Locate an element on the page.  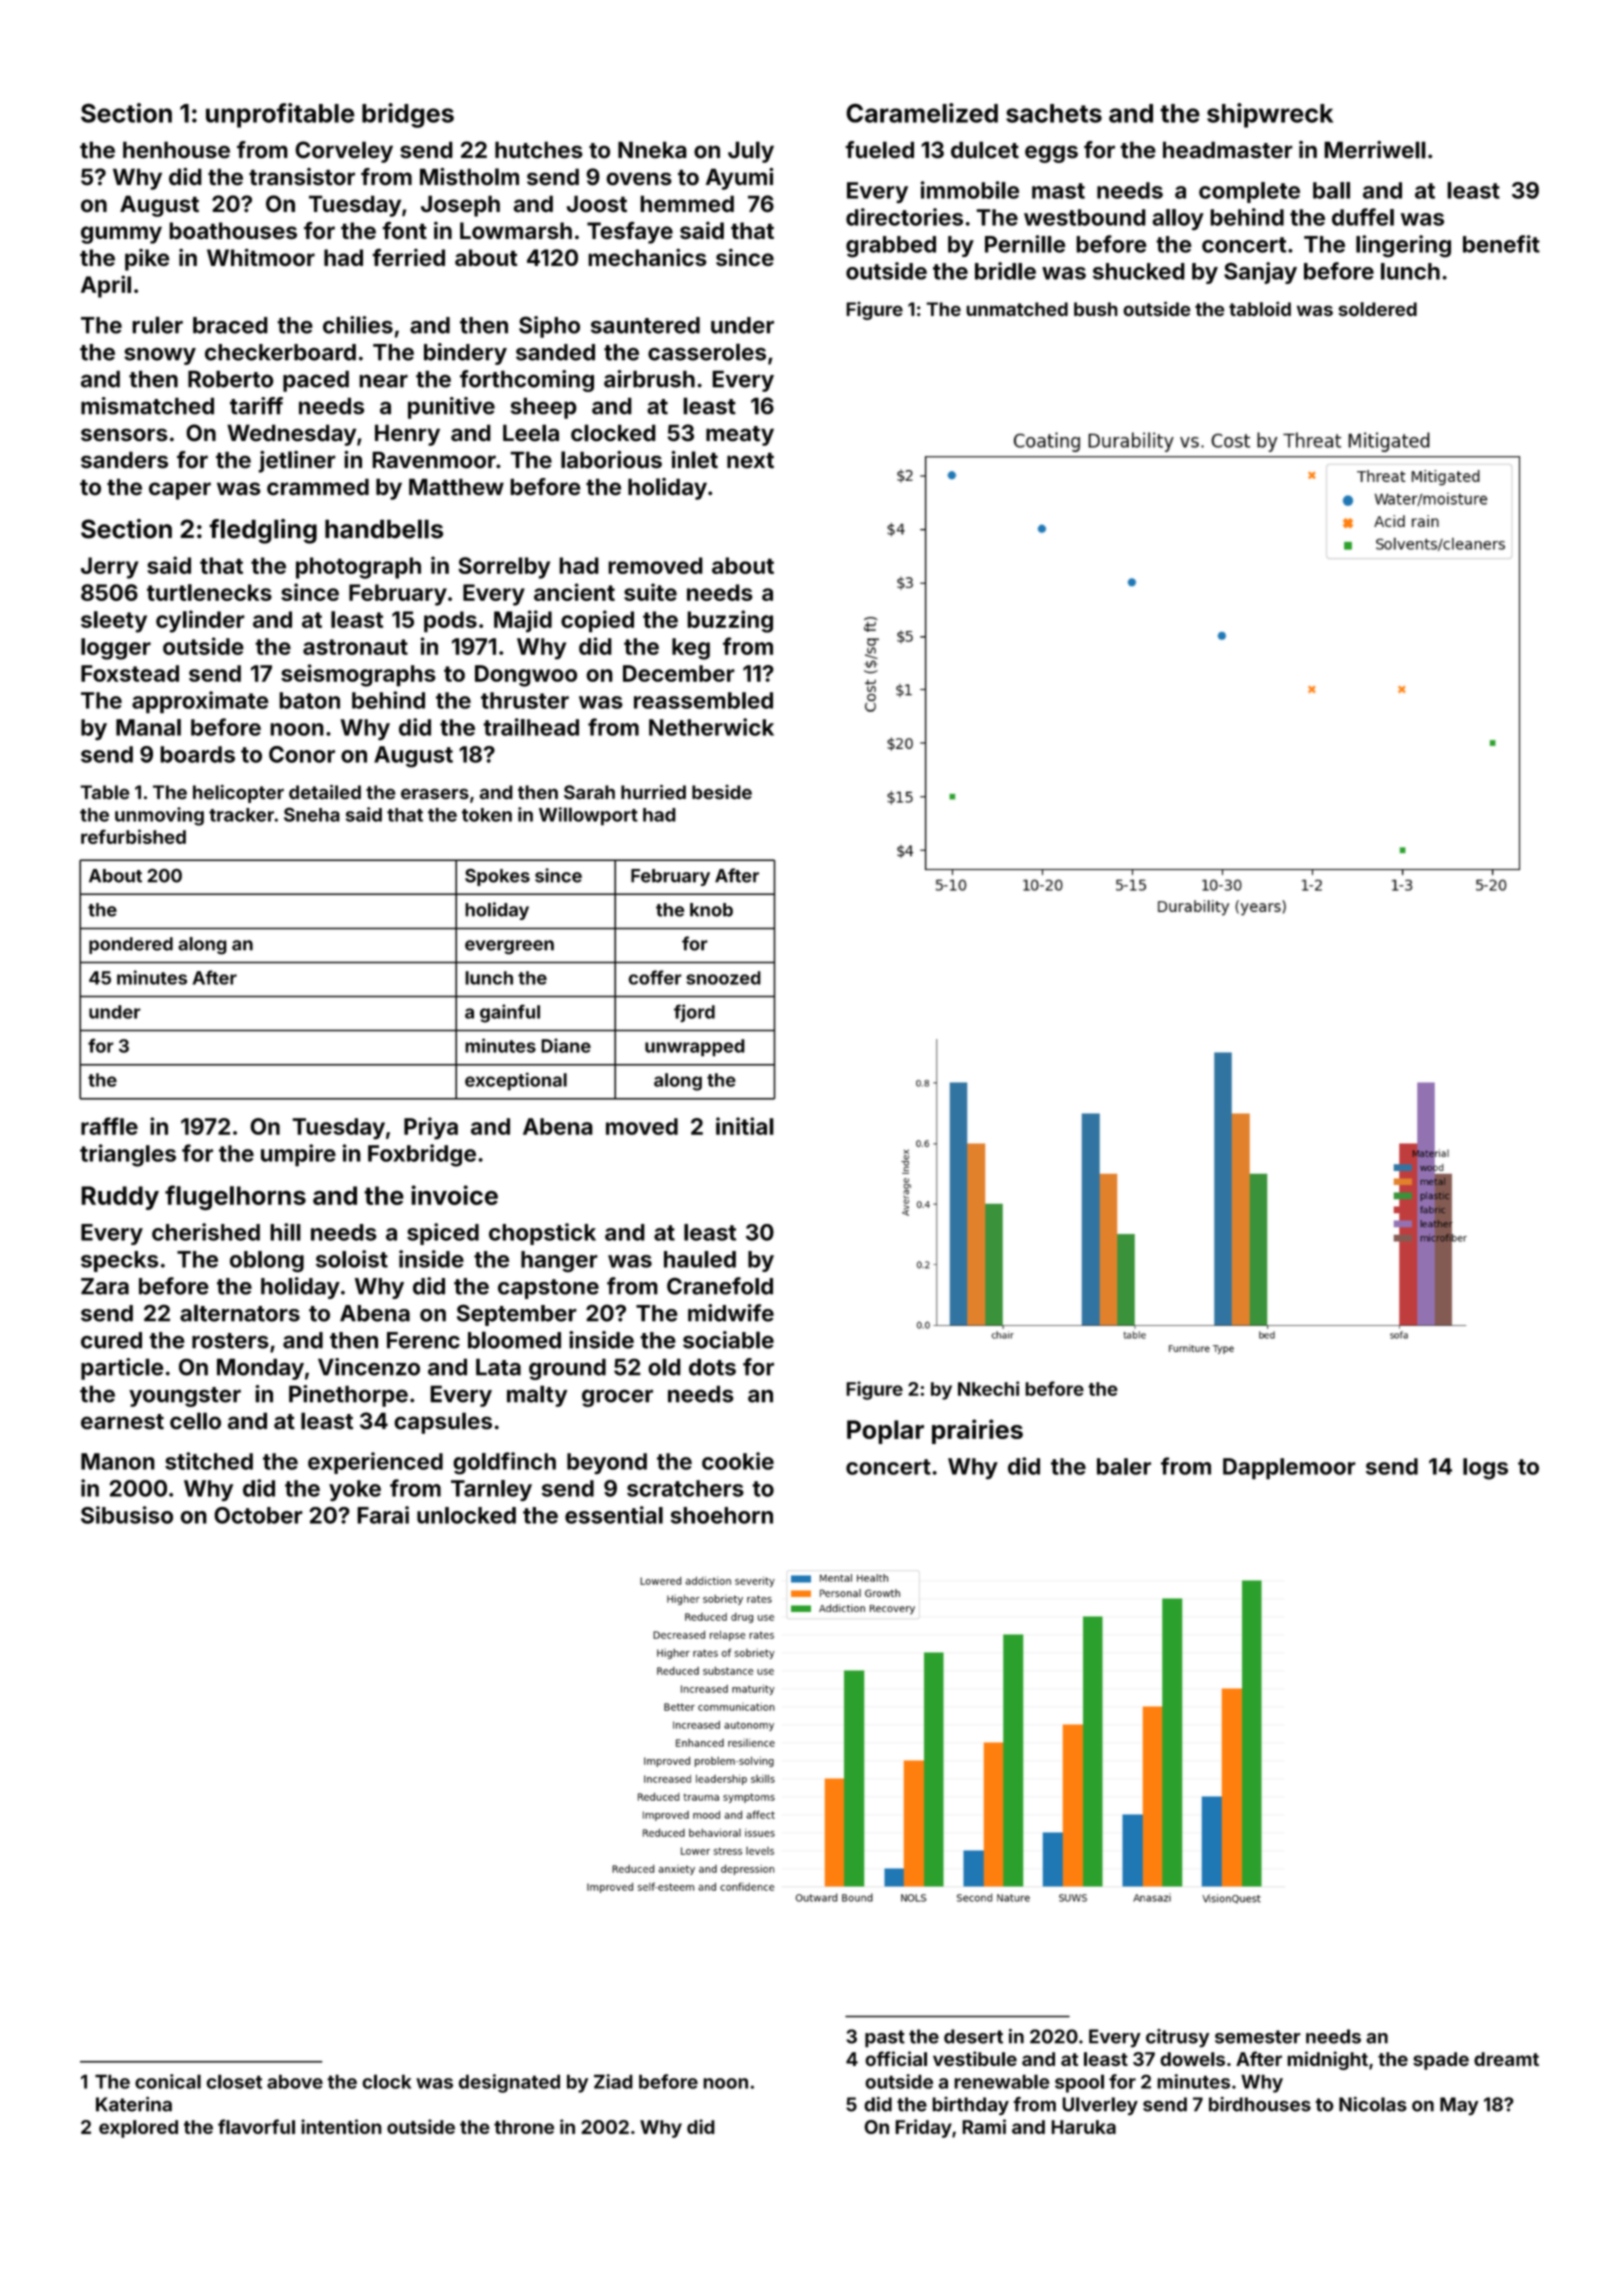
initial is located at coordinates (745, 1126).
